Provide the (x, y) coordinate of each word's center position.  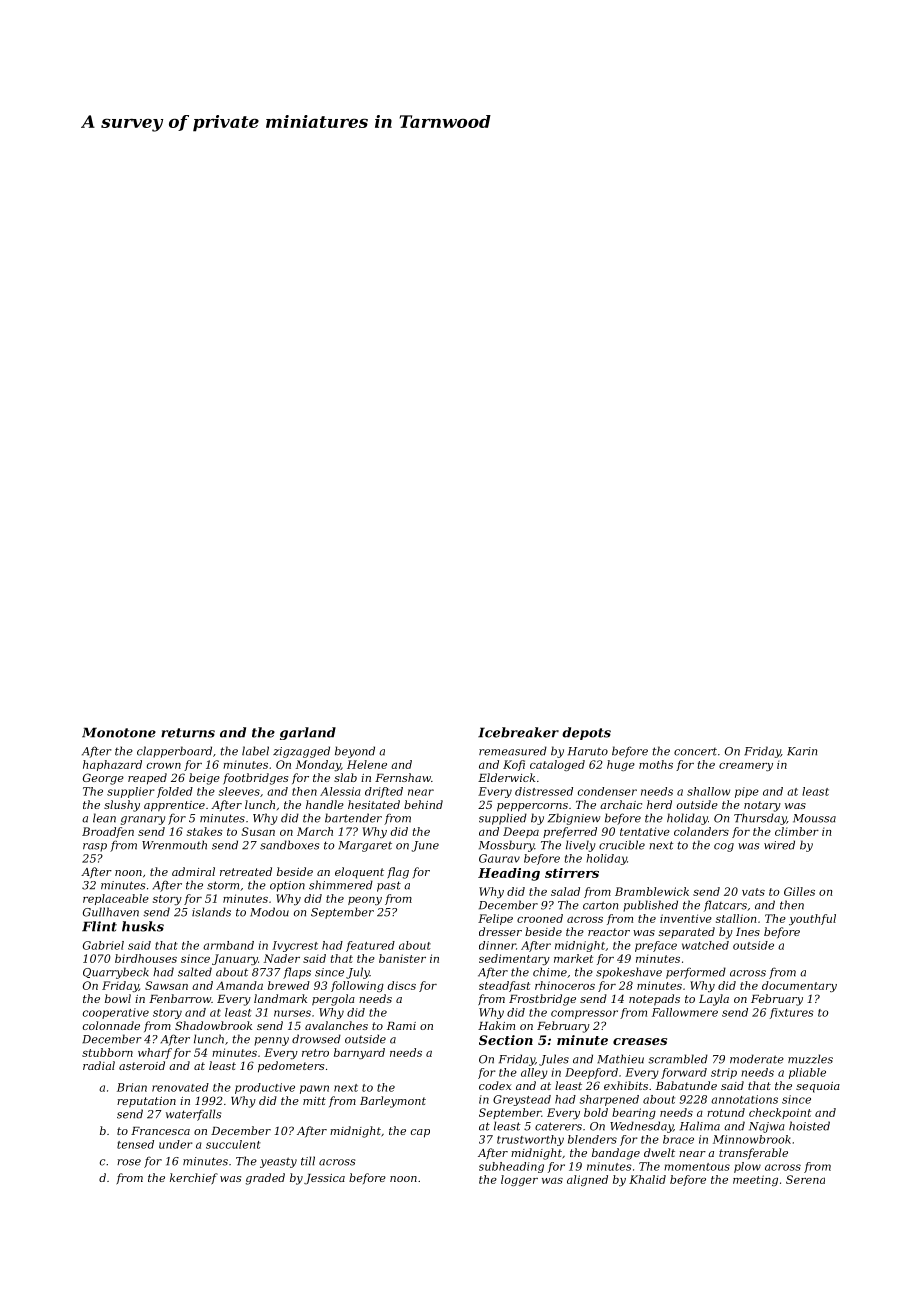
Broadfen (108, 832)
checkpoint (780, 1113)
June (425, 846)
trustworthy (530, 1140)
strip (724, 1073)
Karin (802, 751)
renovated (180, 1087)
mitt (314, 1101)
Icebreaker (518, 732)
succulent (233, 1144)
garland (308, 733)
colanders (701, 831)
